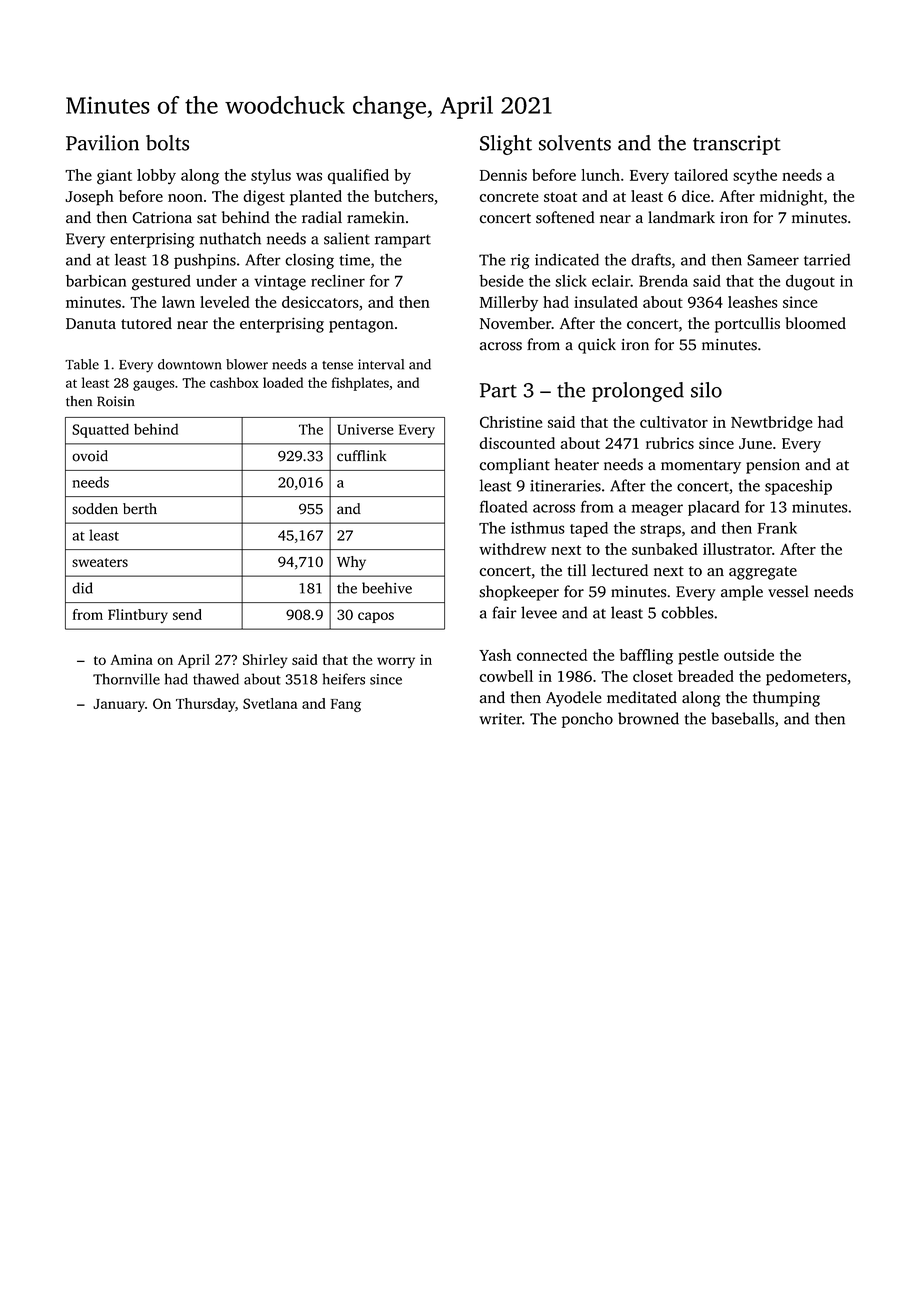 This screenshot has width=924, height=1308. Describe the element at coordinates (512, 549) in the screenshot. I see `withdrew` at that location.
